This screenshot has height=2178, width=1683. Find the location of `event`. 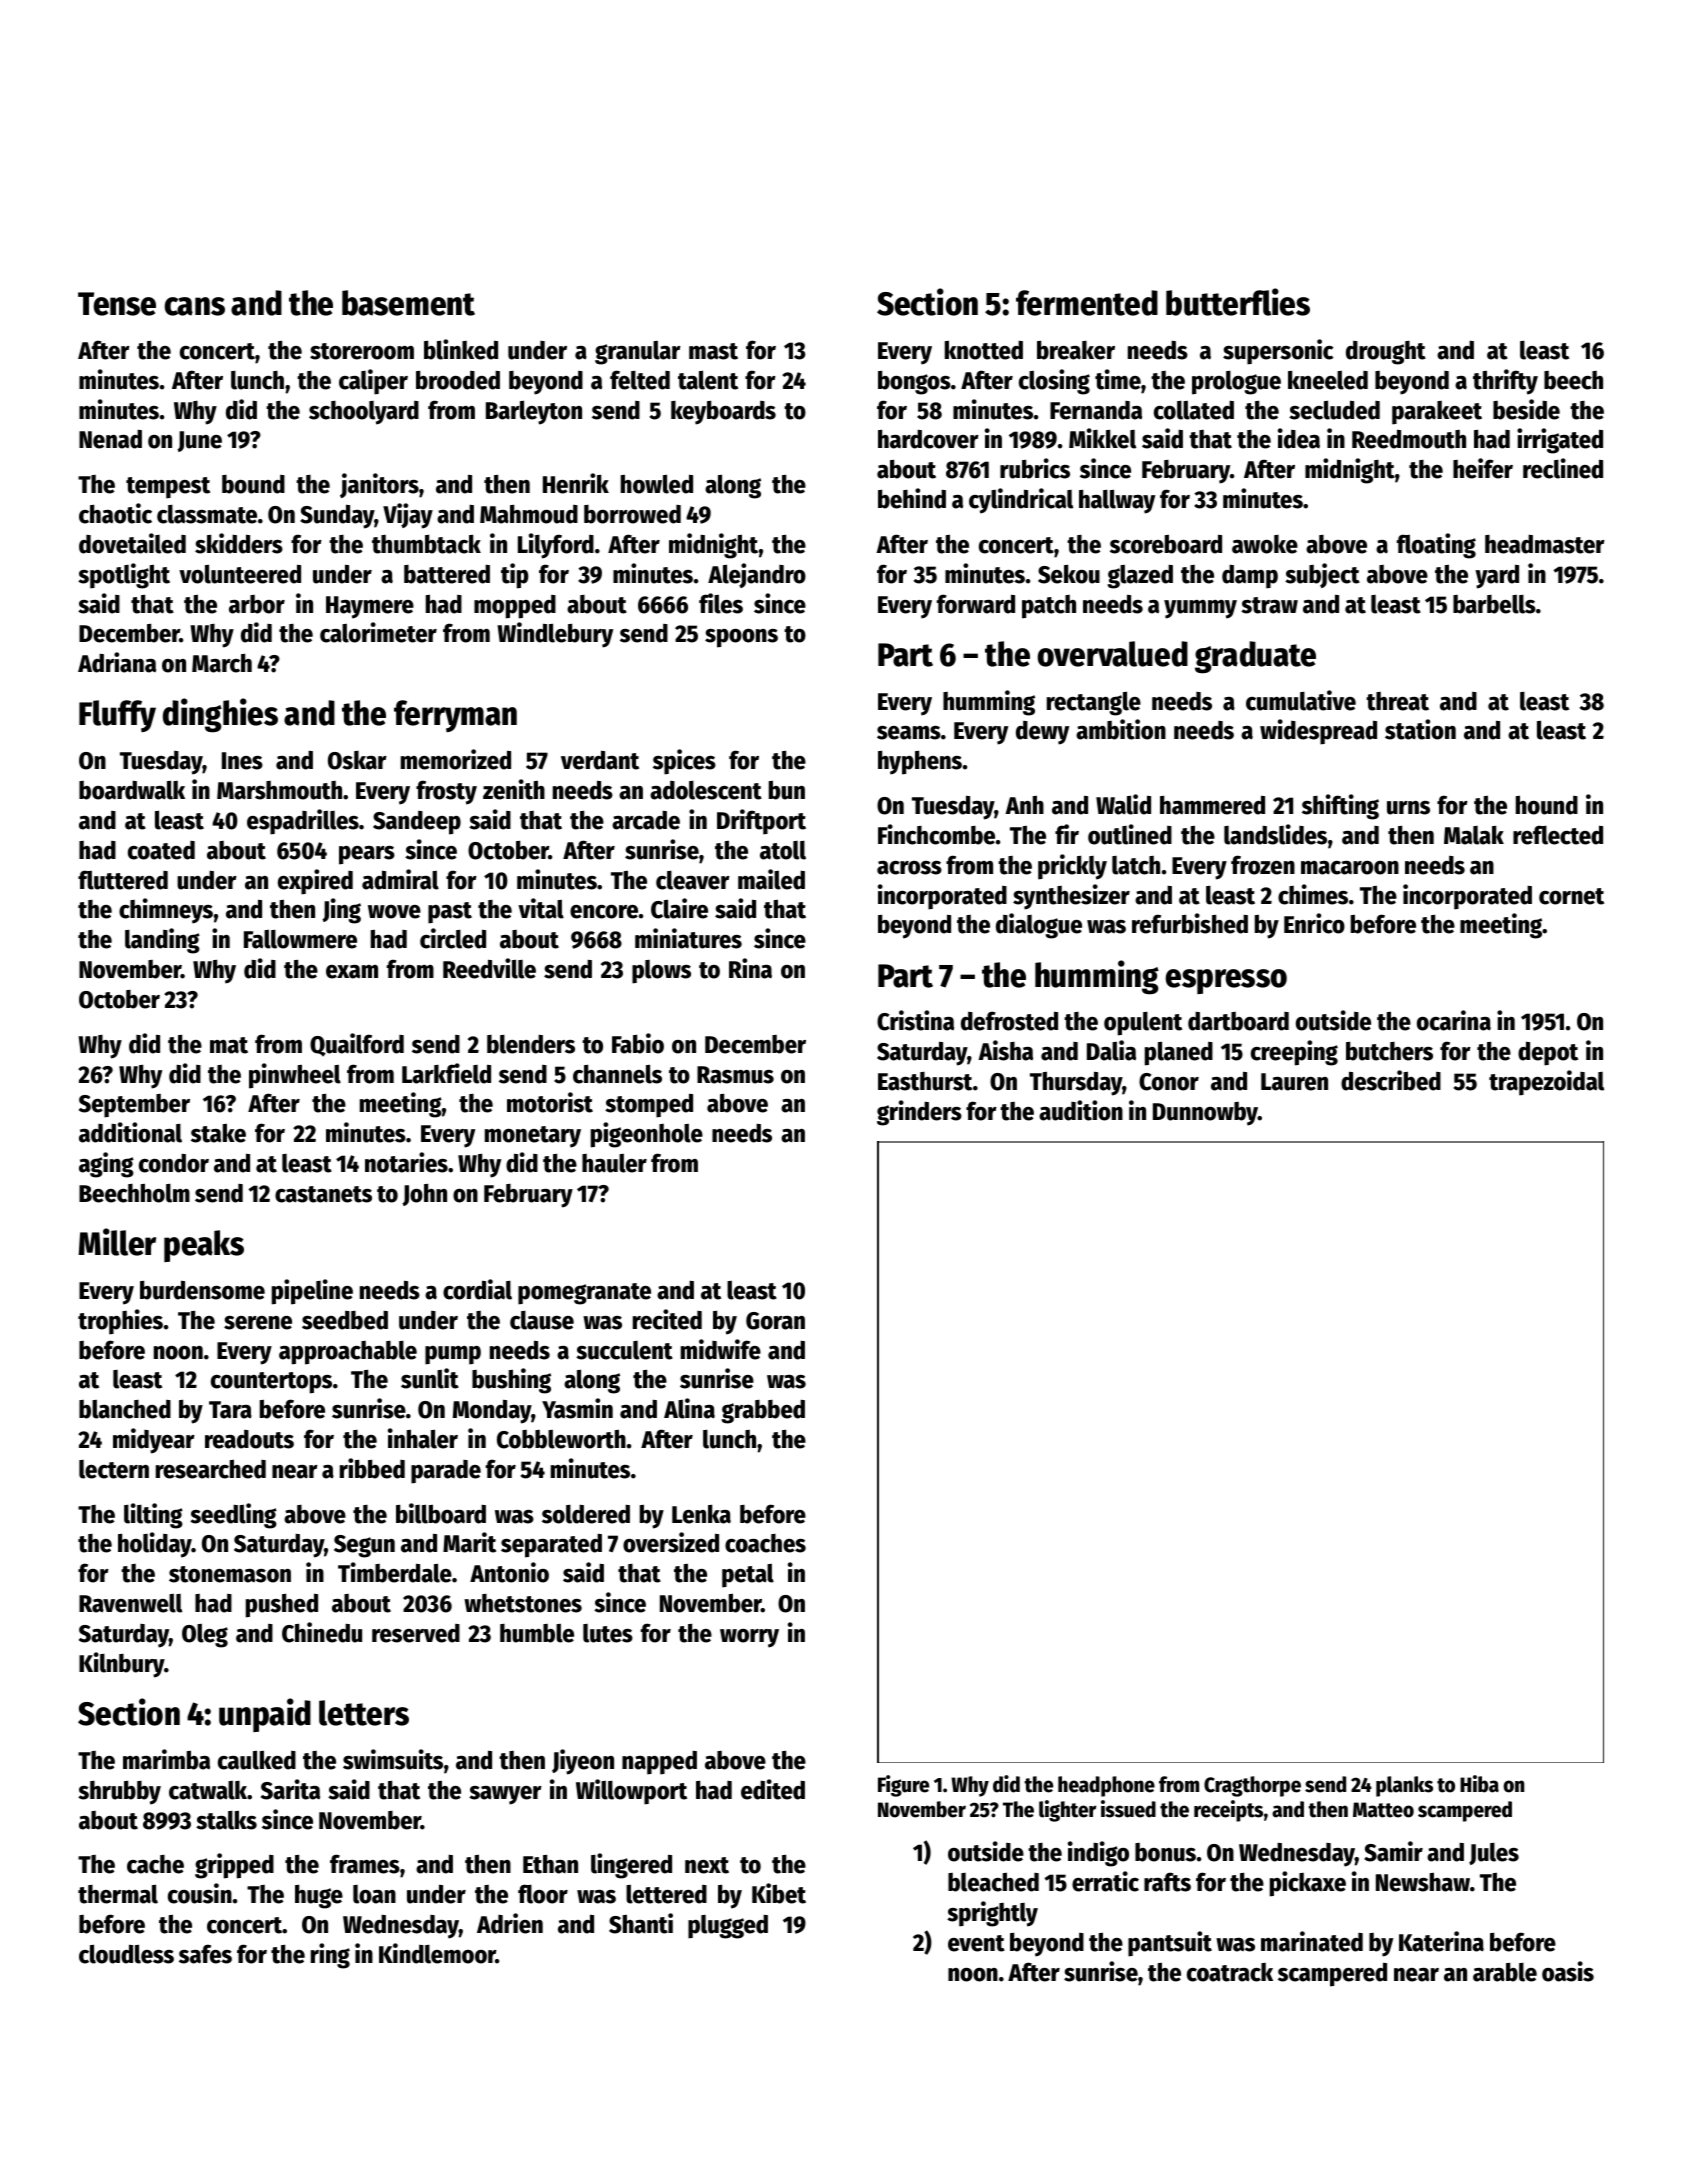

event is located at coordinates (976, 1943).
